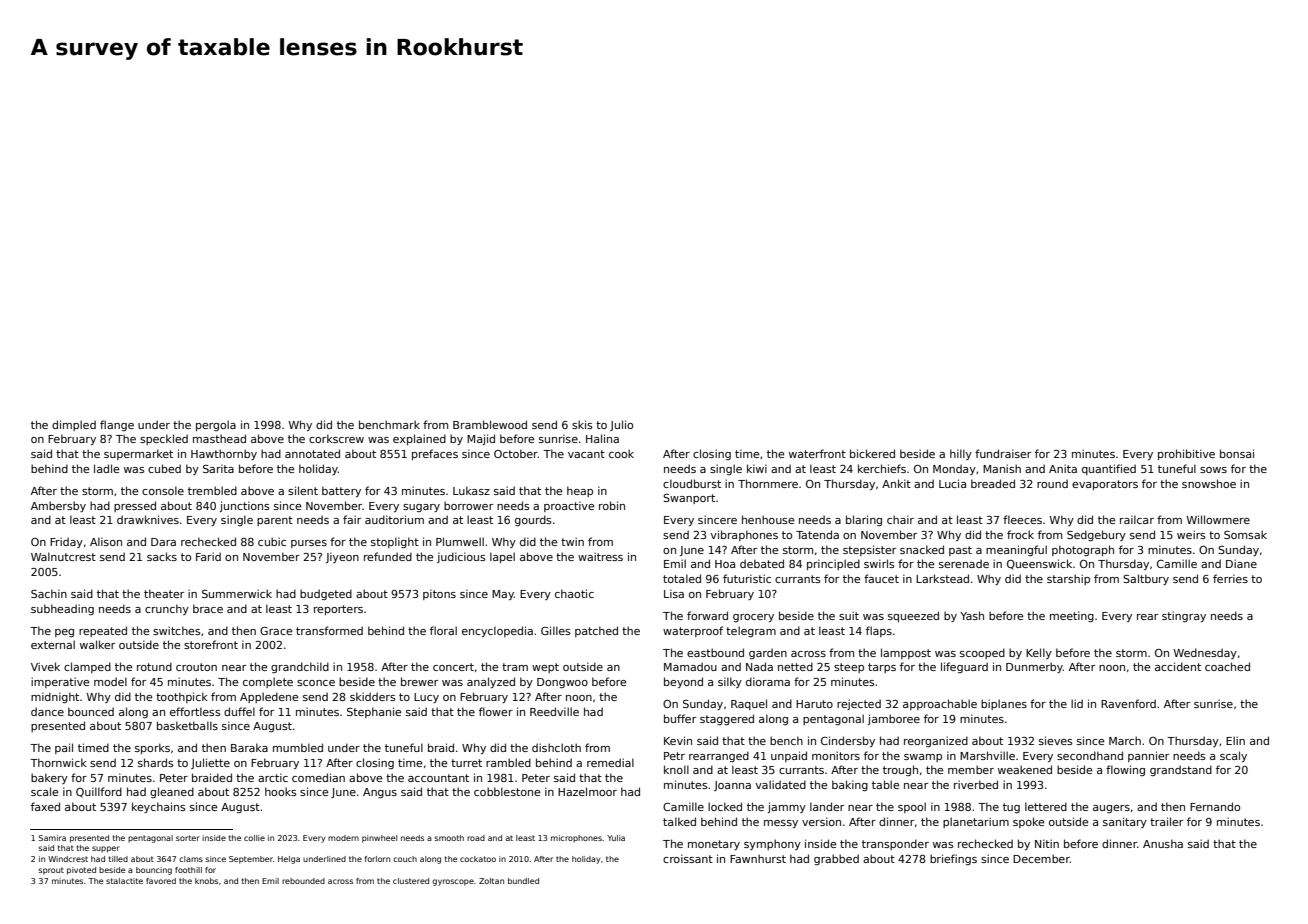 The height and width of the image is (924, 1308). Describe the element at coordinates (523, 881) in the image. I see `bundled` at that location.
